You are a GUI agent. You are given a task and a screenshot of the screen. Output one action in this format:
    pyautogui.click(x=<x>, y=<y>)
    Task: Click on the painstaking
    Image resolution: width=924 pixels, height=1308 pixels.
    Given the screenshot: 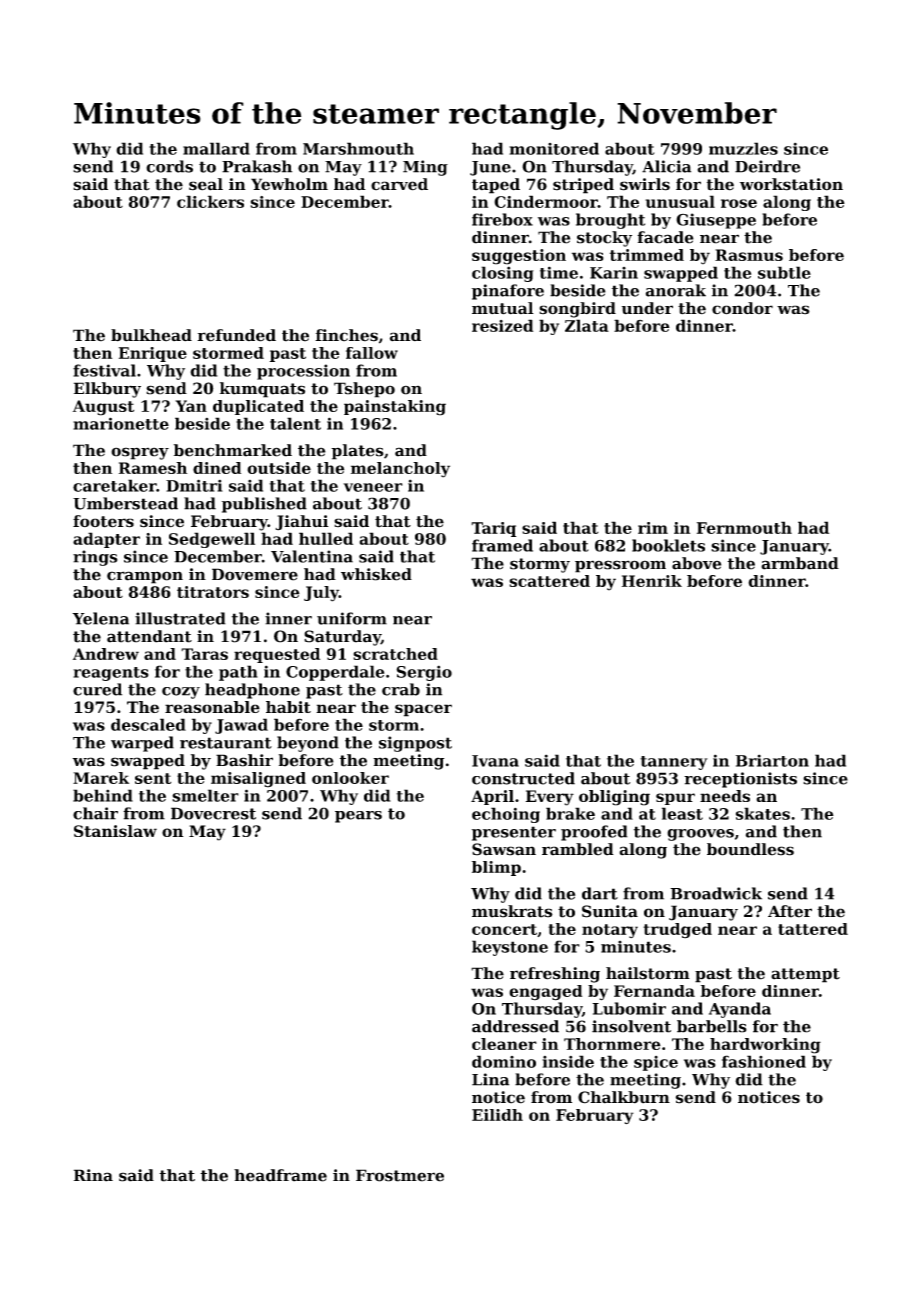 What is the action you would take?
    pyautogui.click(x=395, y=408)
